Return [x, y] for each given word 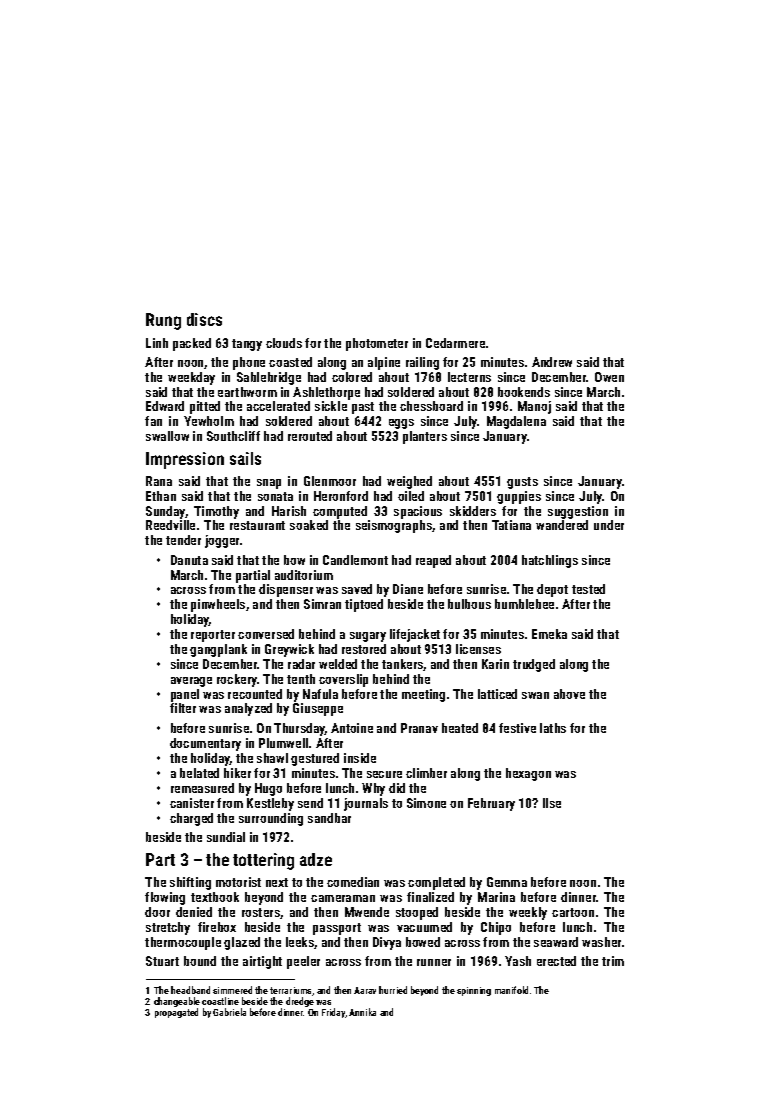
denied [194, 912]
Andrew [552, 362]
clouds [284, 343]
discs [204, 319]
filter [183, 708]
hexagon [528, 774]
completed [436, 883]
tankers [403, 665]
